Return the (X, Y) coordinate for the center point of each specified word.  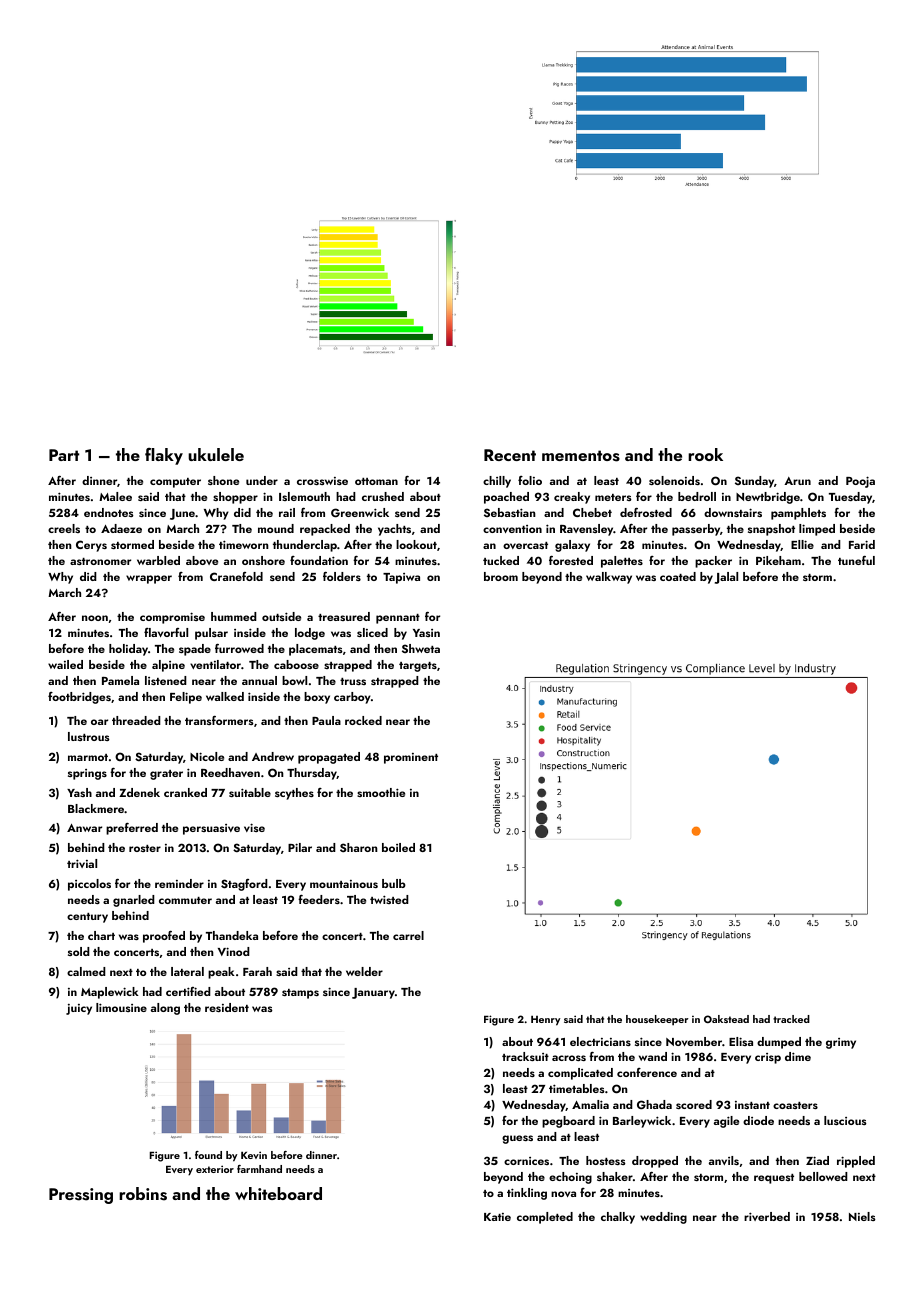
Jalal (726, 578)
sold (79, 951)
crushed (383, 496)
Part (64, 455)
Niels (862, 1216)
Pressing (81, 1196)
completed (545, 1218)
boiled (398, 847)
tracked (791, 1019)
